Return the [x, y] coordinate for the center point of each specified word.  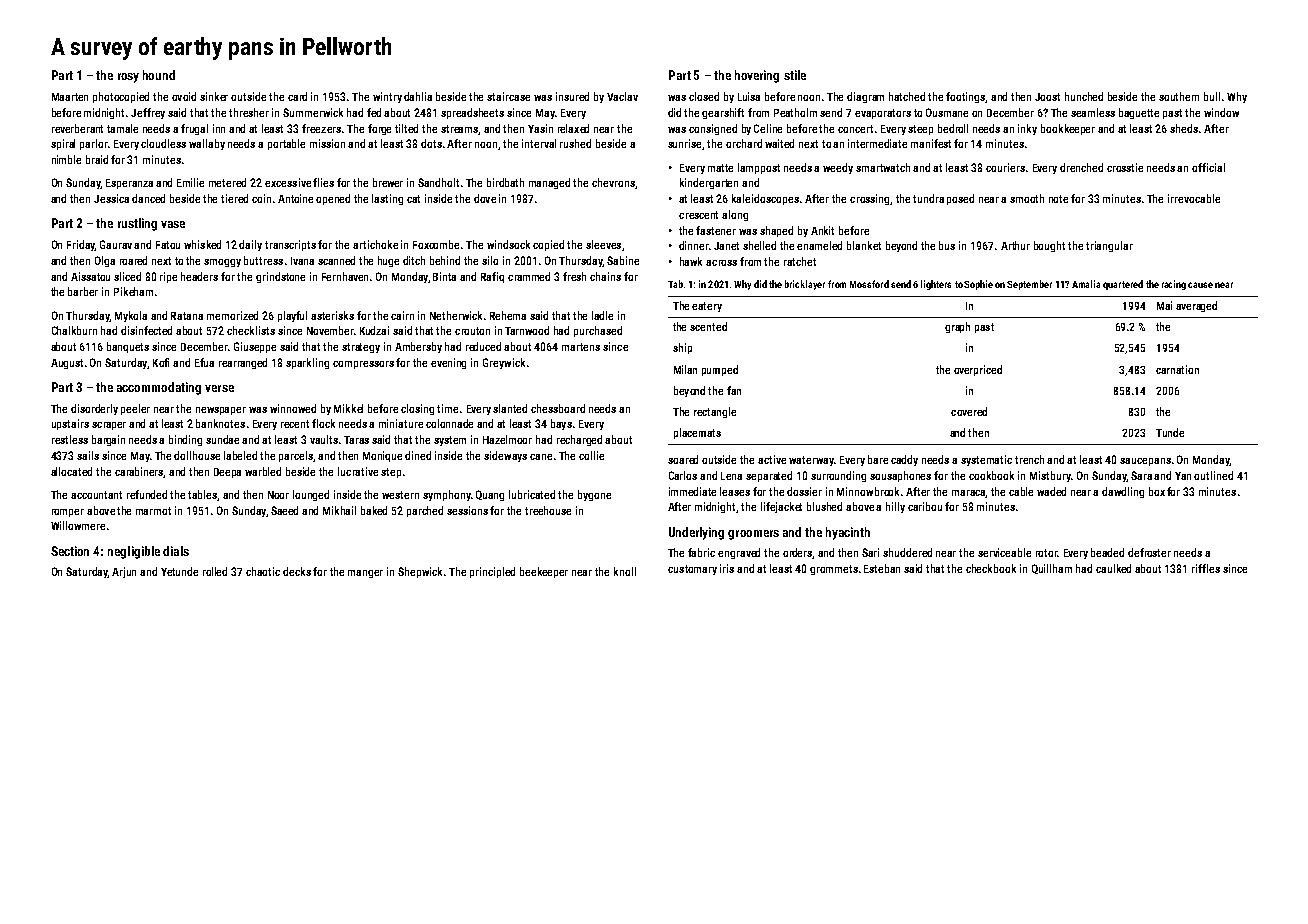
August [67, 364]
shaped [776, 231]
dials [176, 551]
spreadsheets [472, 113]
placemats [697, 433]
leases [735, 491]
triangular [1109, 246]
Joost [1047, 97]
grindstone [280, 277]
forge [379, 129]
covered [969, 411]
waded [1051, 491]
